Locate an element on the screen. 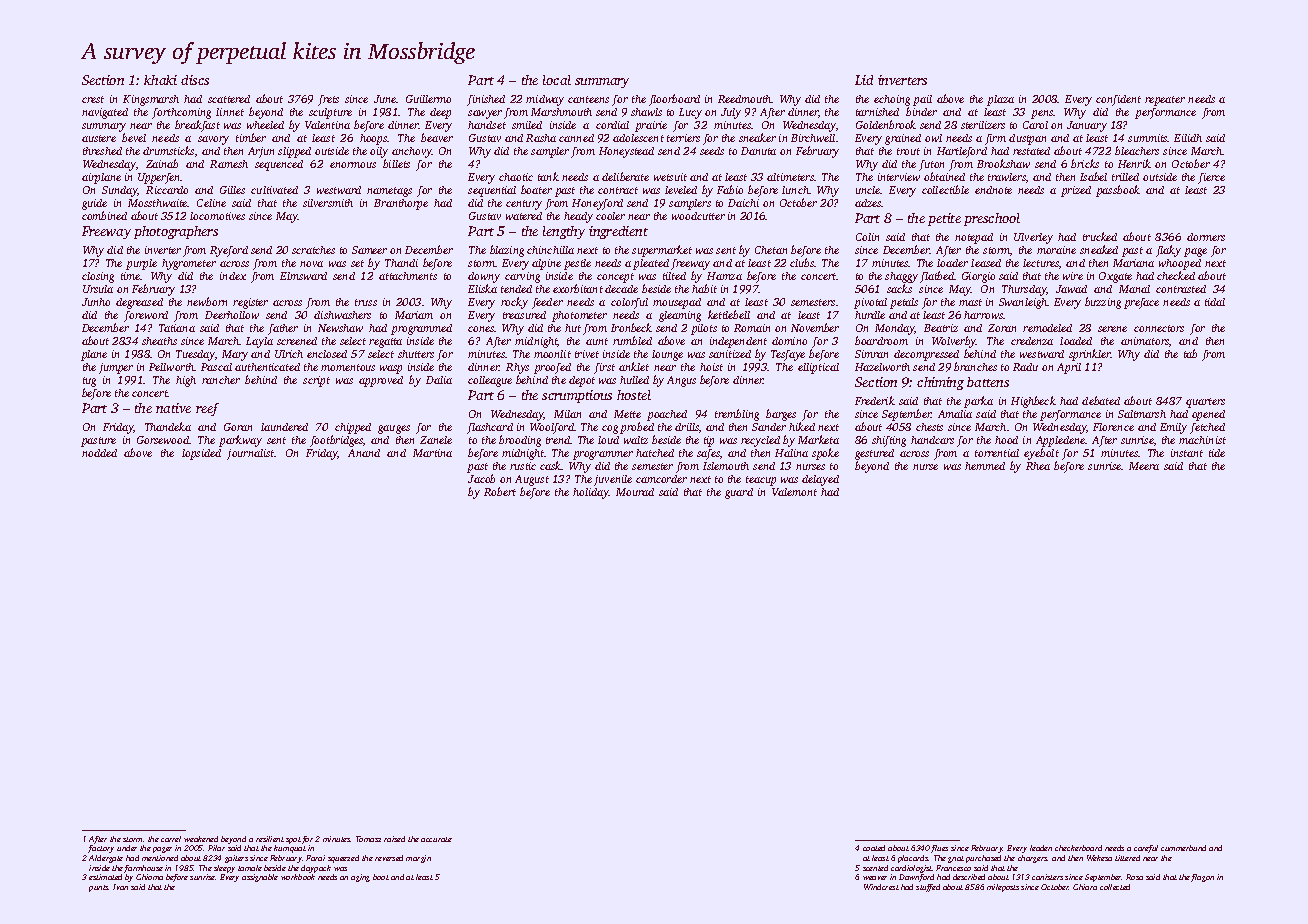 This screenshot has height=924, width=1308. plaza is located at coordinates (1000, 100).
